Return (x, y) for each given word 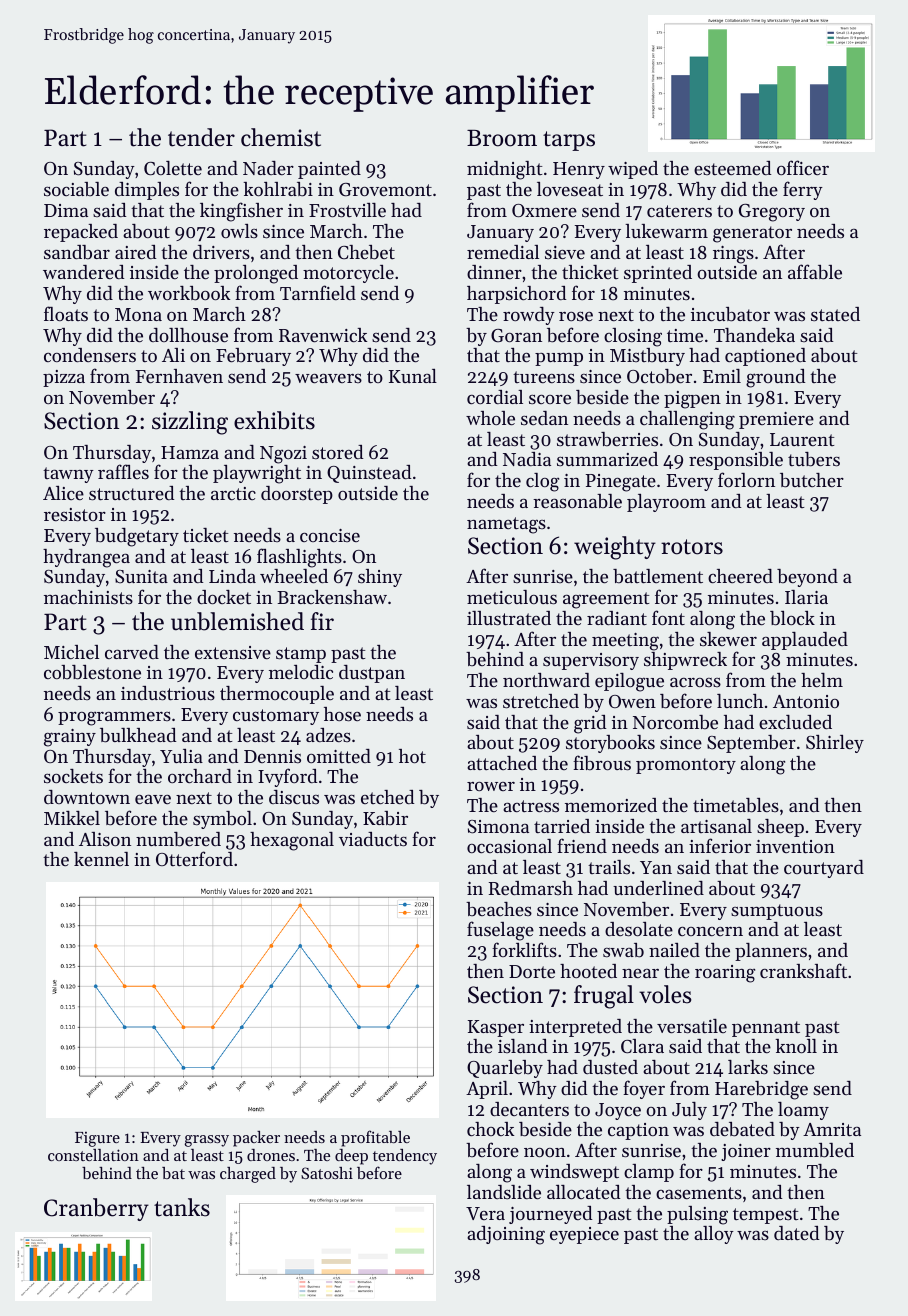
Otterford (194, 858)
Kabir (385, 818)
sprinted (658, 274)
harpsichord (516, 295)
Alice (63, 493)
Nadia (527, 459)
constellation (93, 1155)
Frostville (347, 210)
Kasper (496, 1028)
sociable (76, 189)
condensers (90, 355)
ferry (803, 190)
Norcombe (675, 722)
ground (775, 378)
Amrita (832, 1129)
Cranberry (96, 1209)
